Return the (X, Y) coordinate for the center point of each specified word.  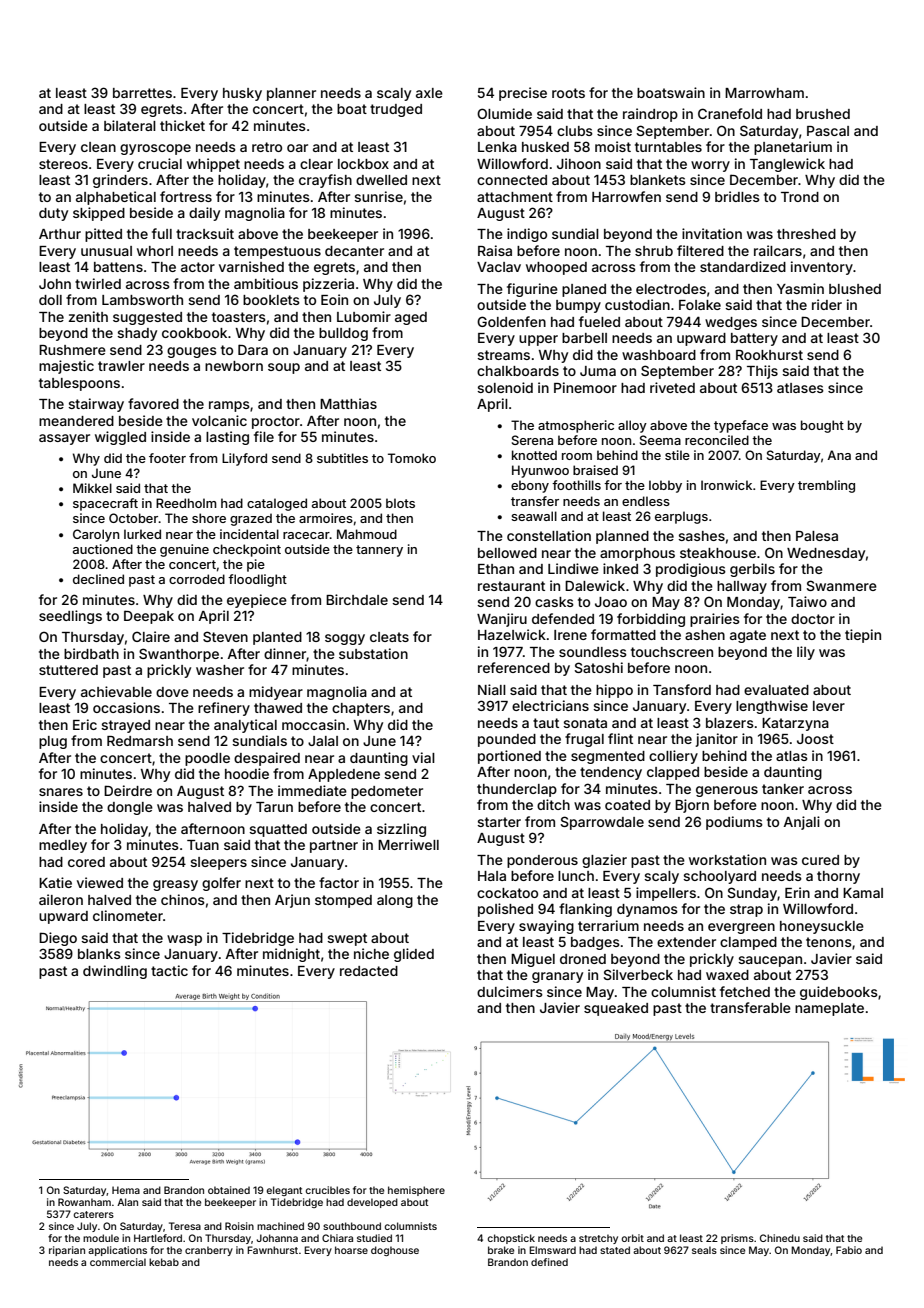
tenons (829, 942)
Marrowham (764, 93)
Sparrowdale (602, 823)
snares (61, 792)
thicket (182, 125)
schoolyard (719, 877)
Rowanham (84, 1202)
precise (523, 94)
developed (372, 1203)
